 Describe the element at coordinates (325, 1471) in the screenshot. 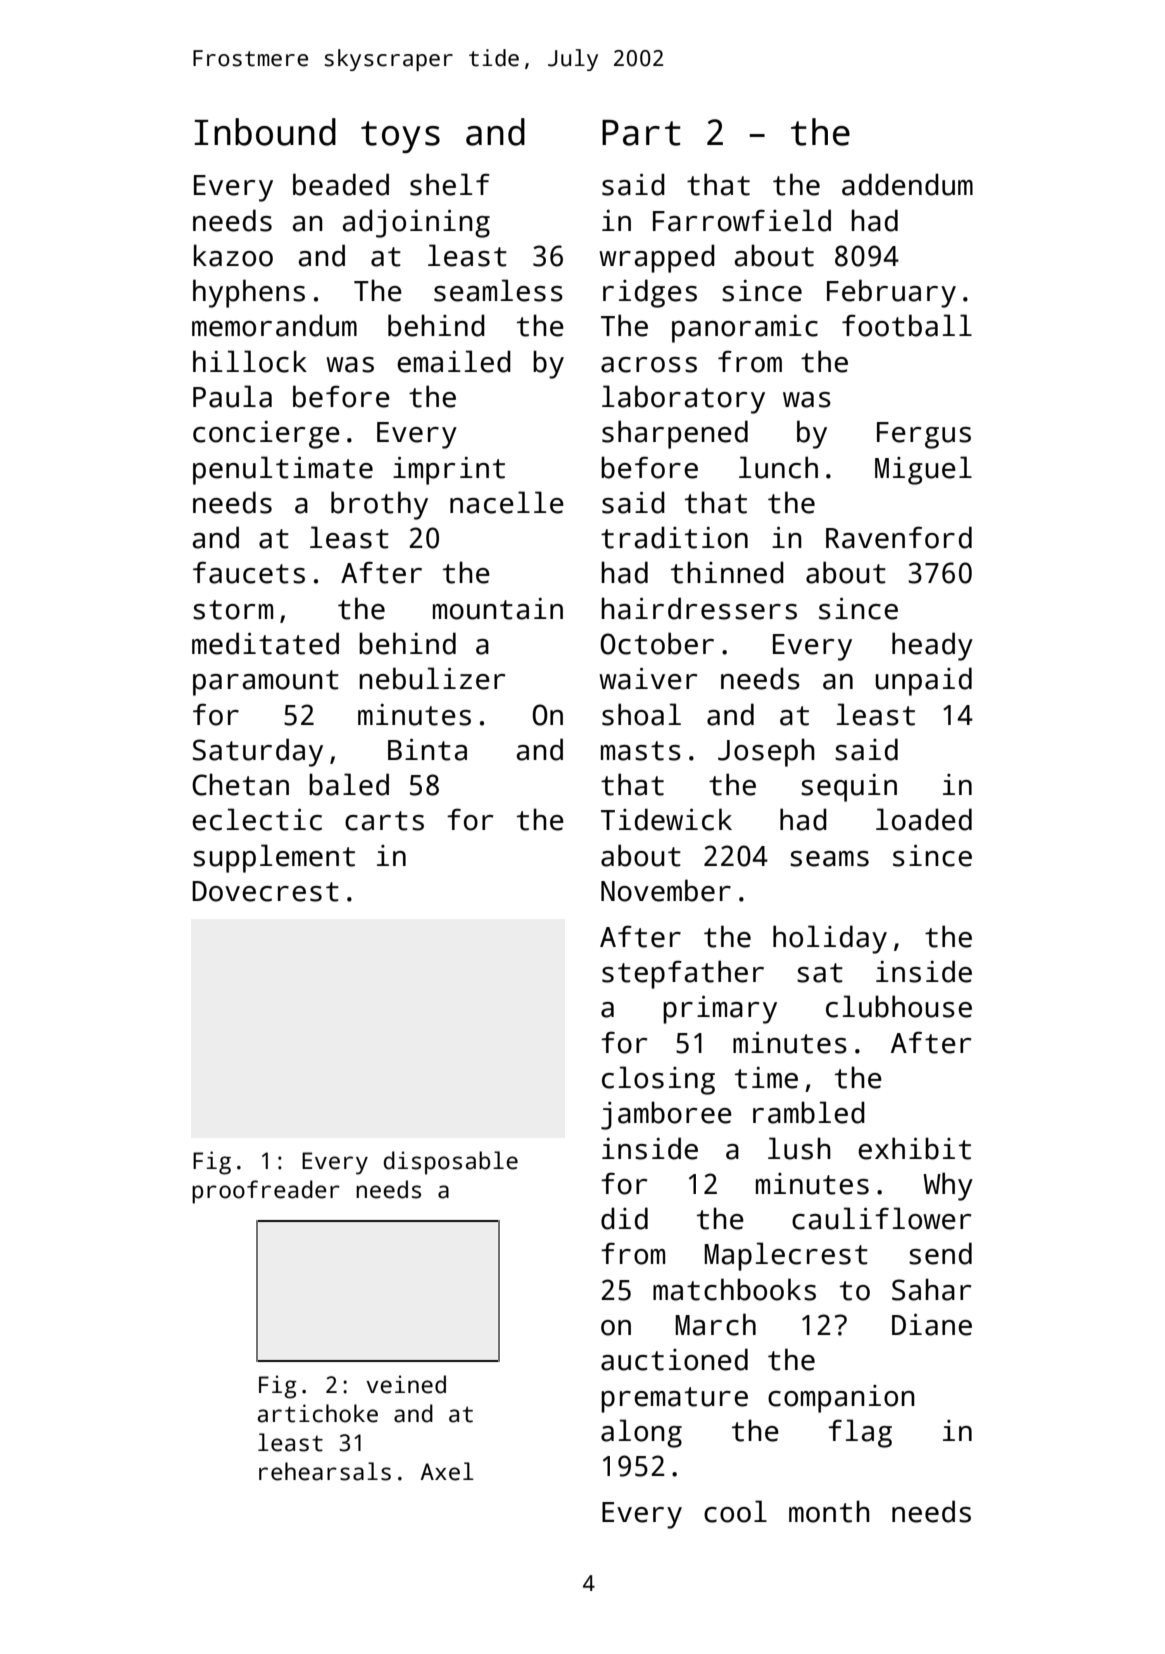

I see `rehearsals` at that location.
